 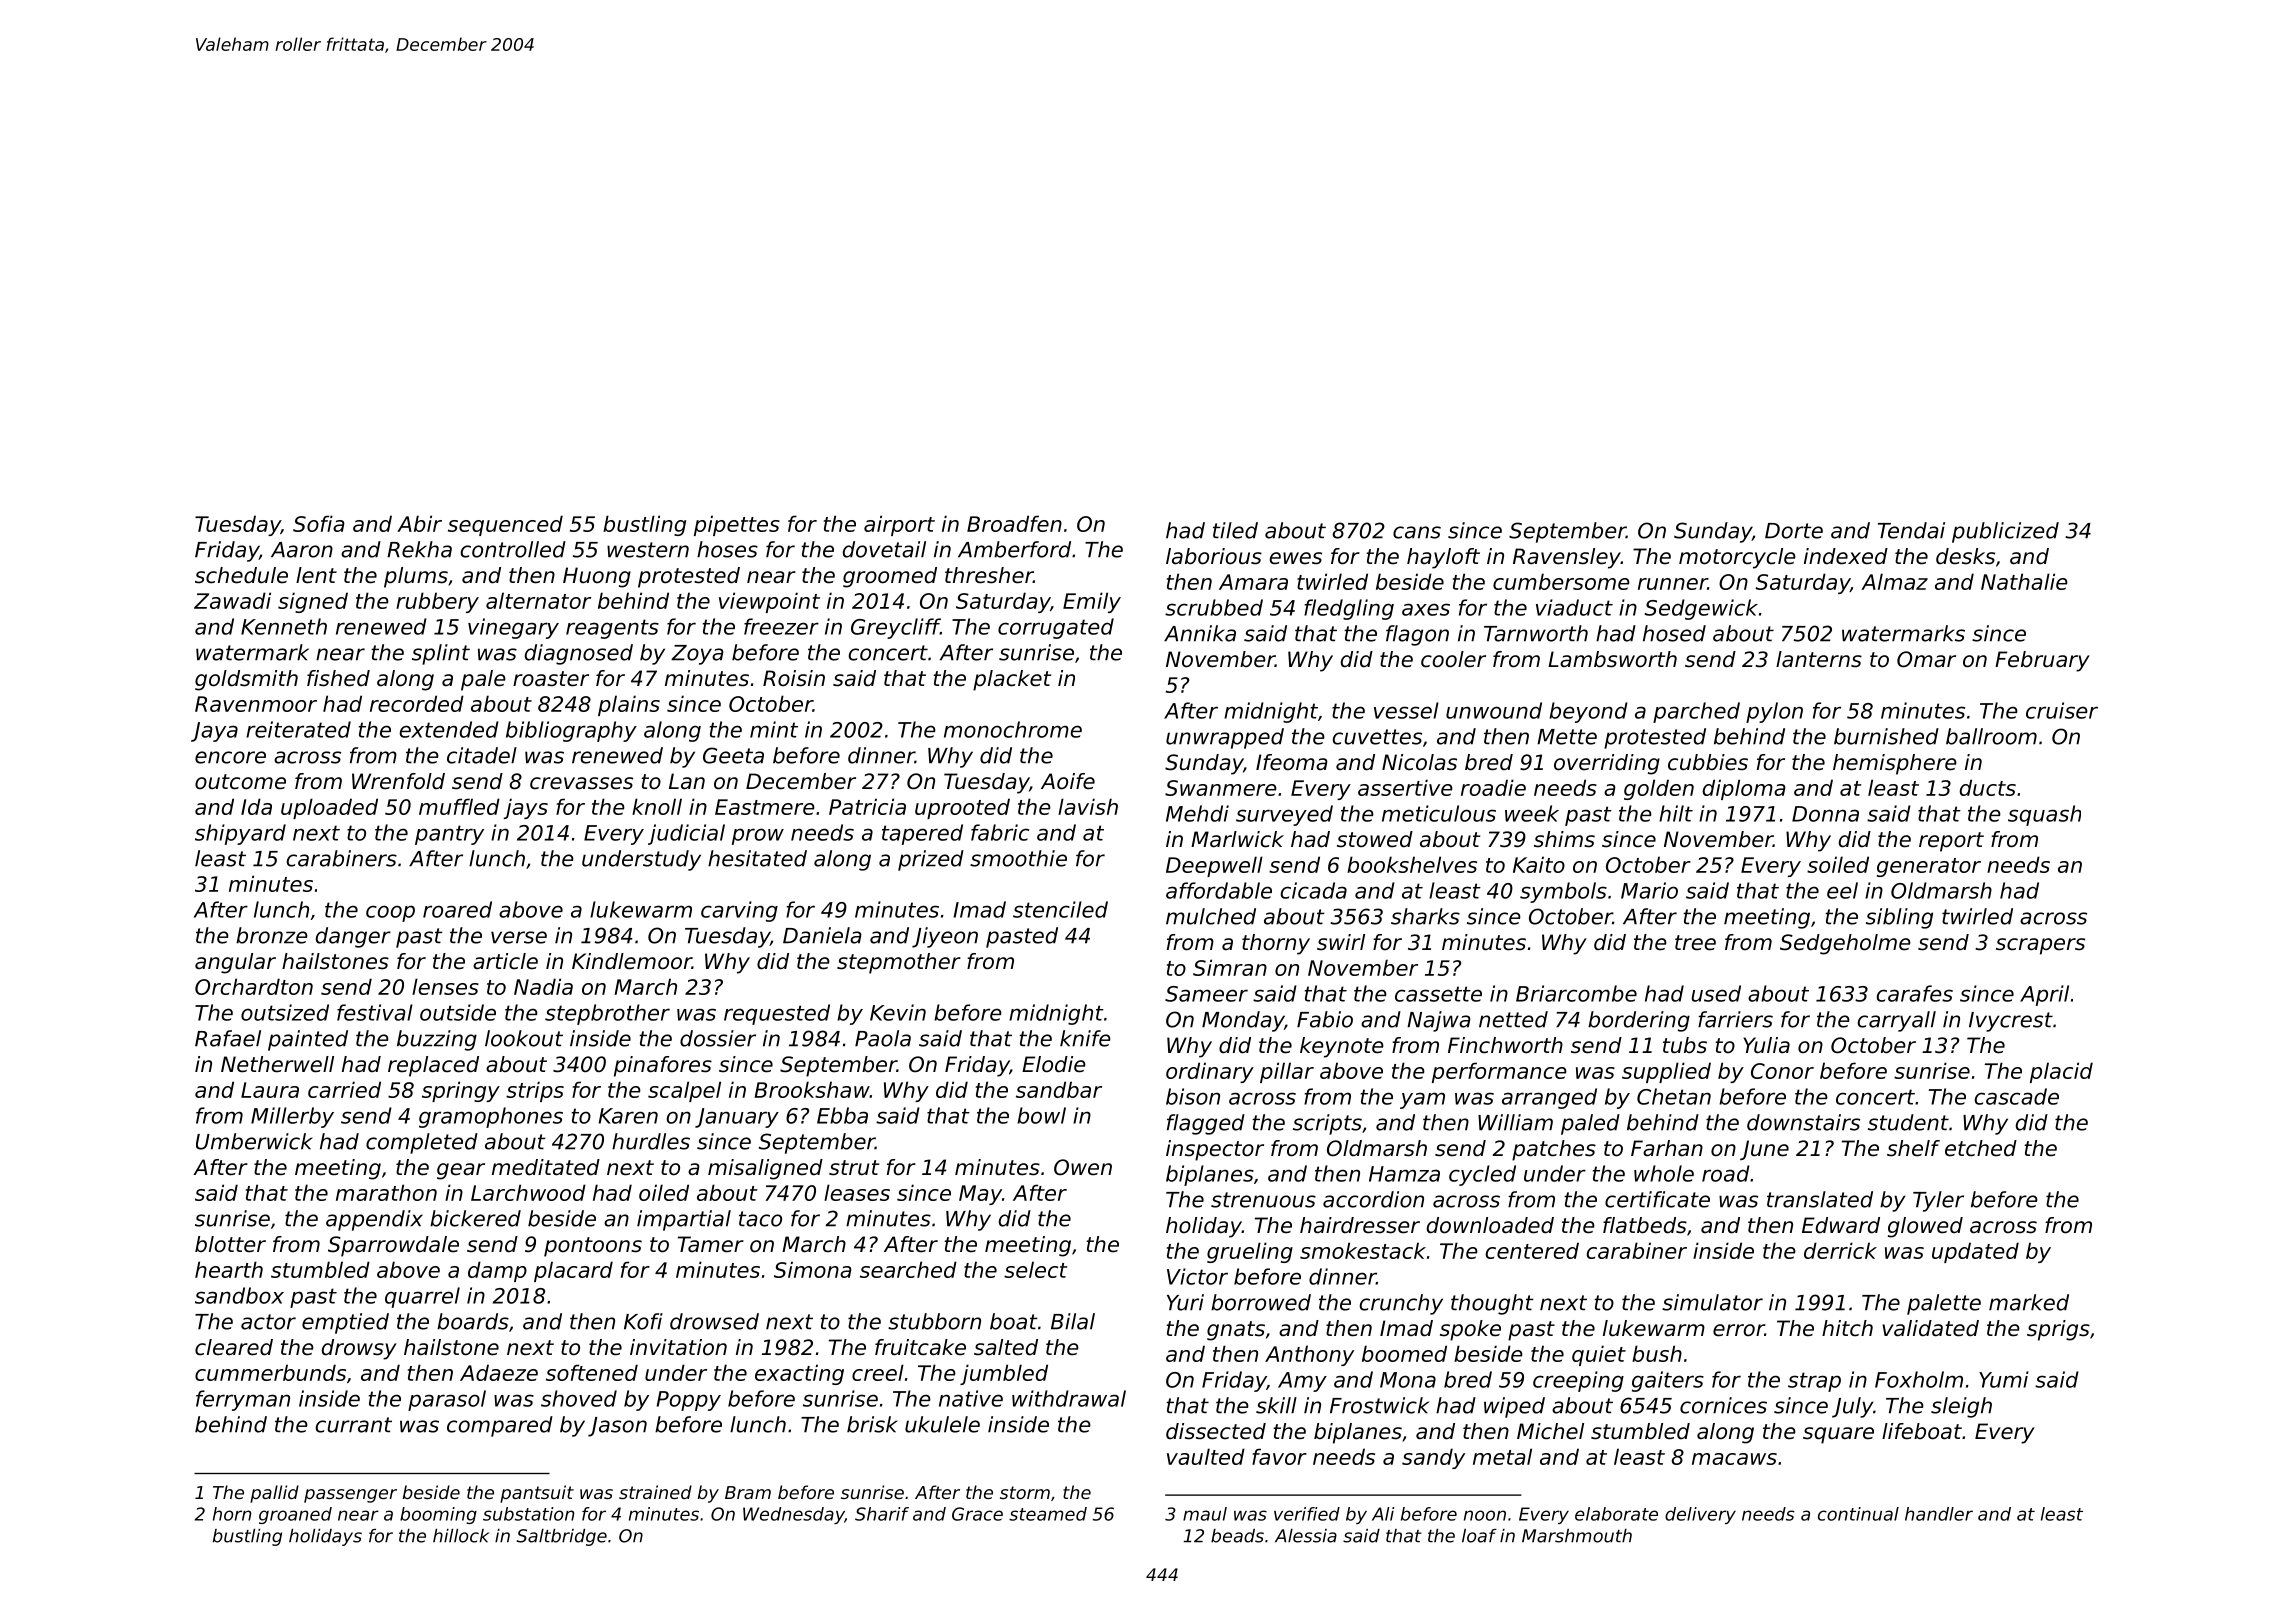 What do you see at coordinates (1939, 1514) in the screenshot?
I see `handler` at bounding box center [1939, 1514].
